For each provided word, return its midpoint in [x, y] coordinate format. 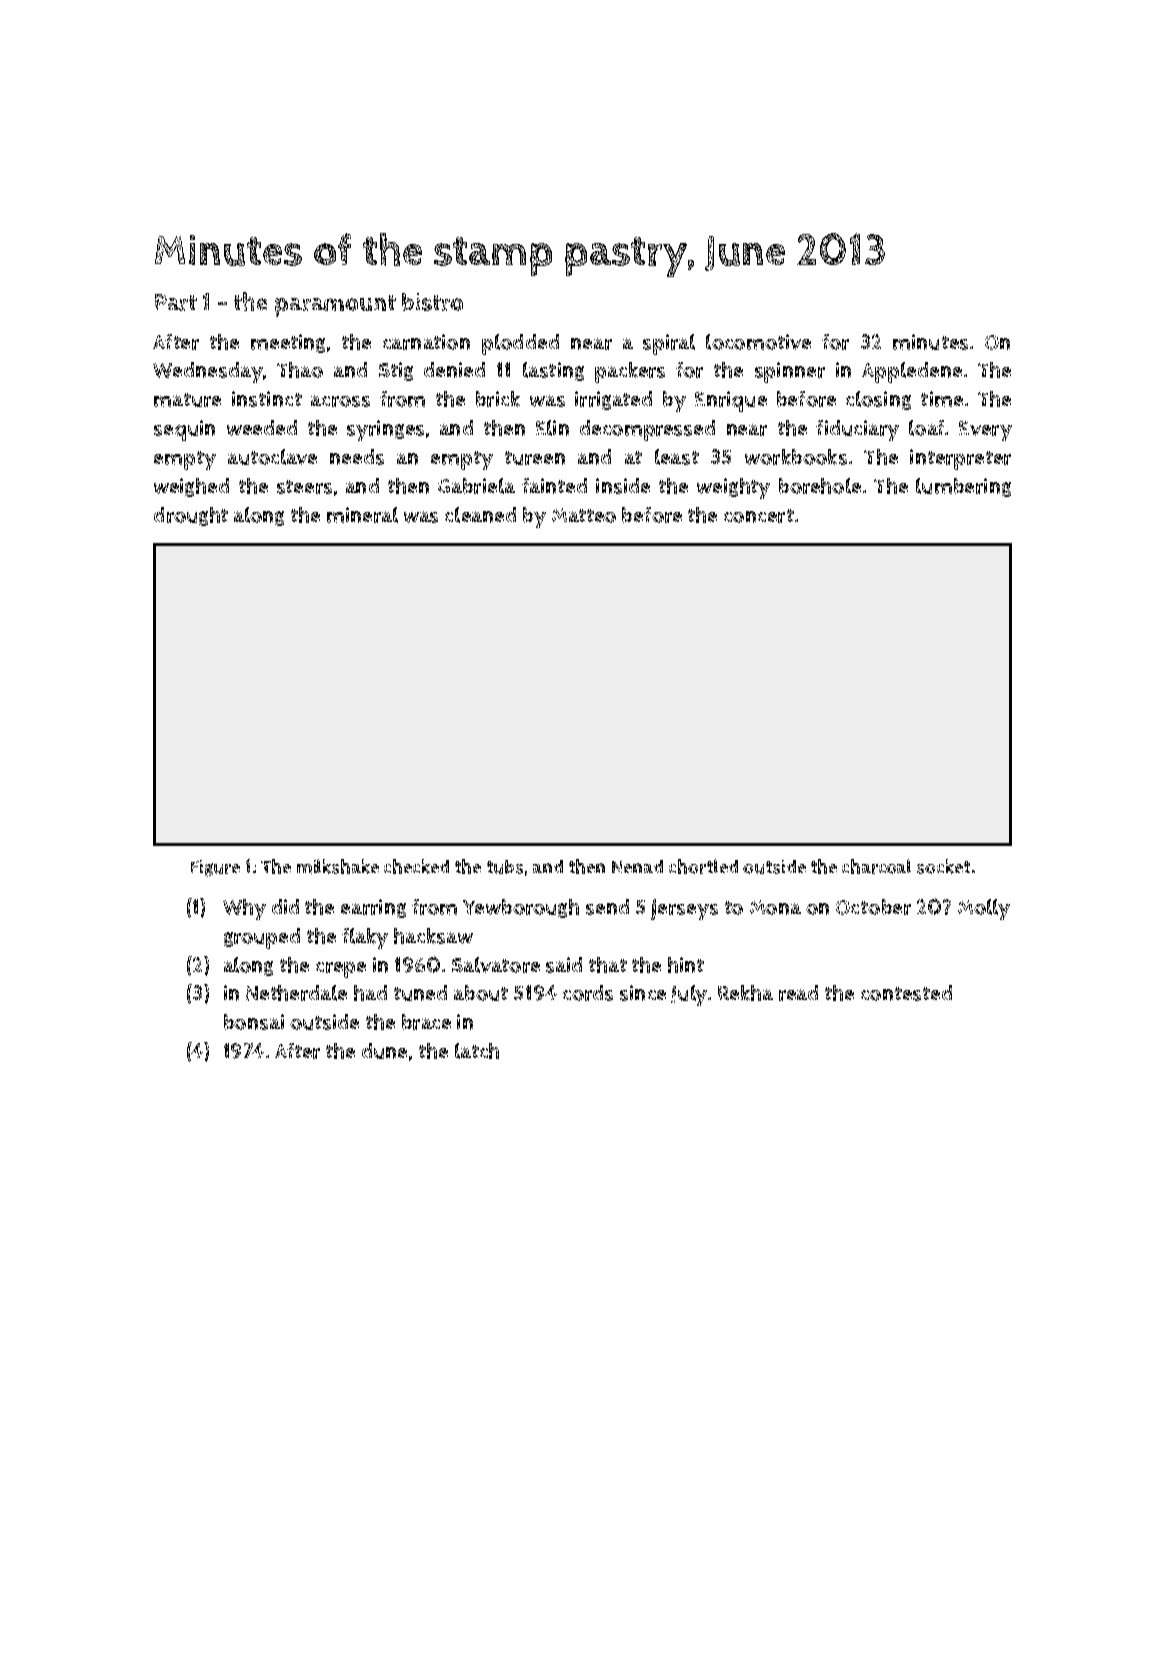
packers [630, 372]
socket [943, 866]
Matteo [584, 515]
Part [176, 302]
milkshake [338, 866]
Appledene [912, 372]
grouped [262, 938]
